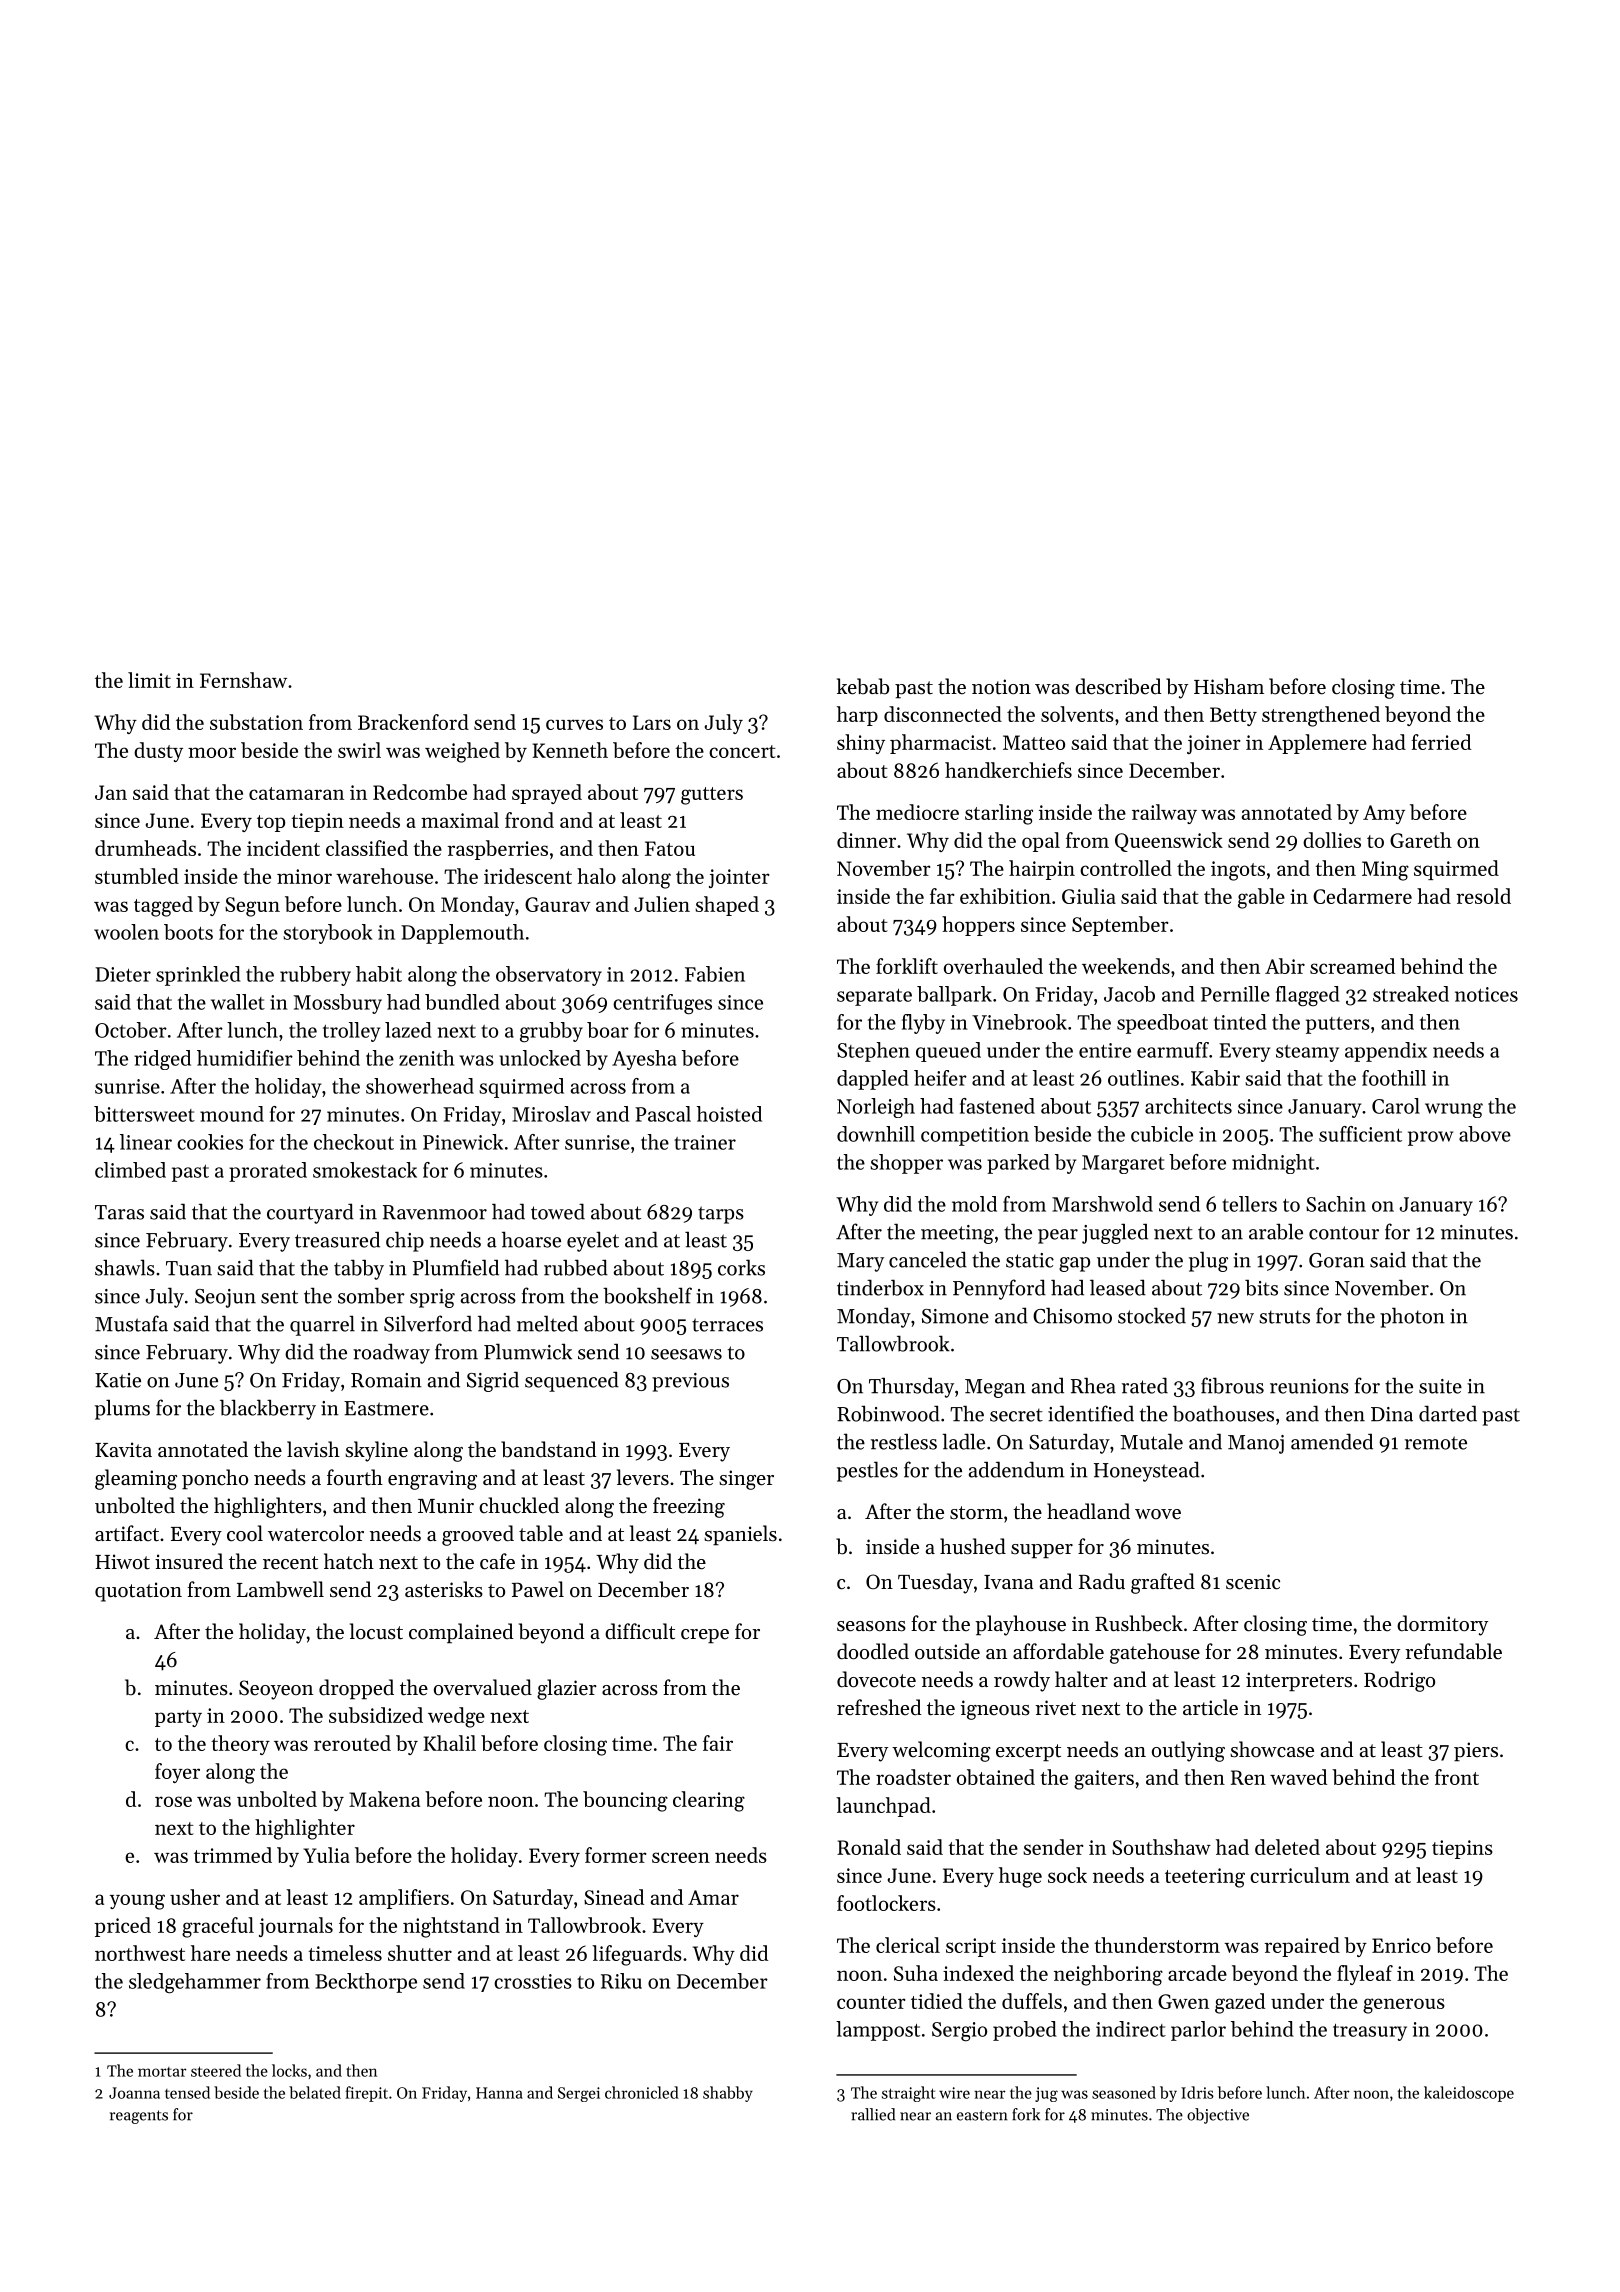 This screenshot has width=1620, height=2292. What do you see at coordinates (367, 2094) in the screenshot?
I see `firepit` at bounding box center [367, 2094].
